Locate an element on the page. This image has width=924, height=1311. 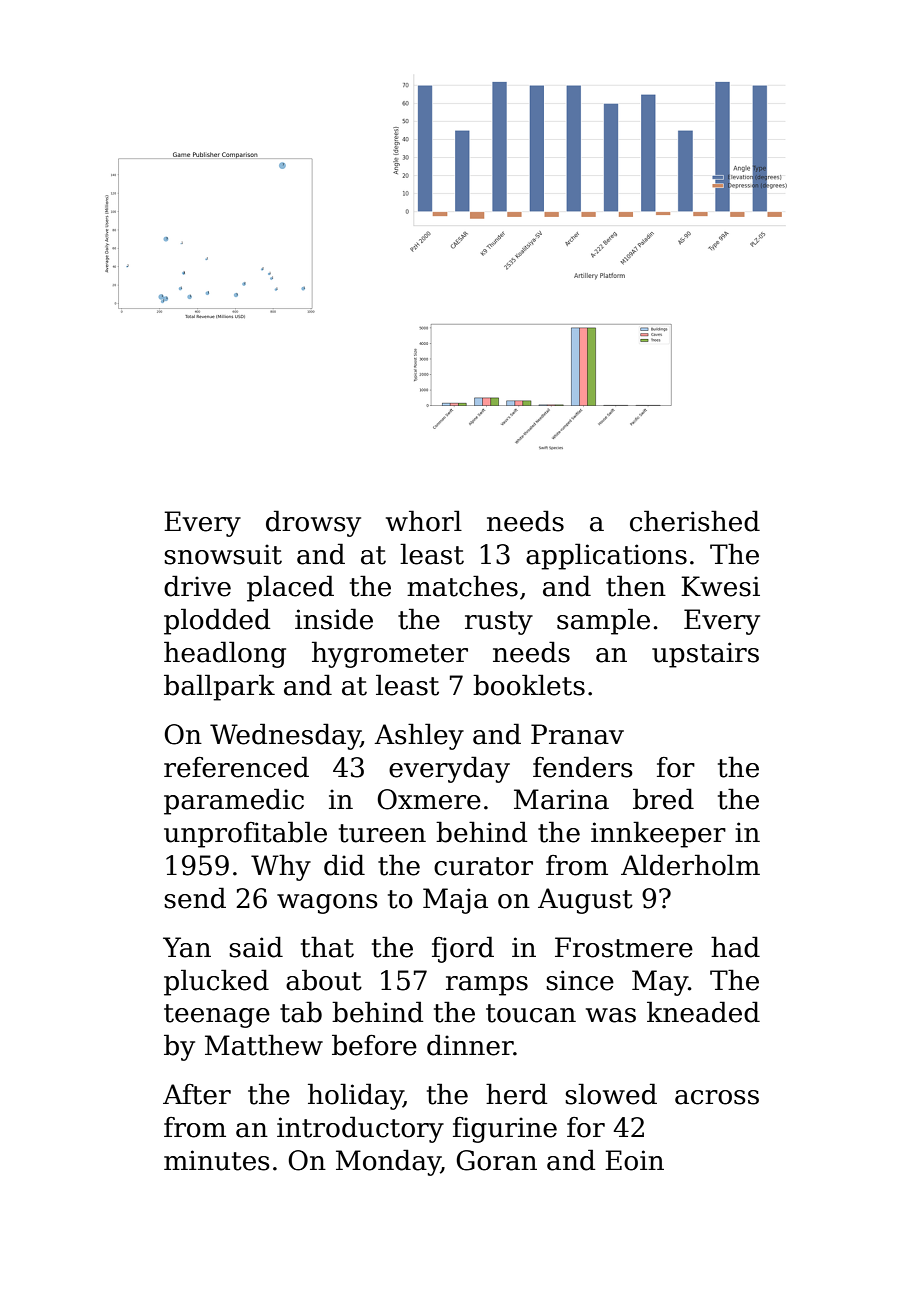
plodded is located at coordinates (217, 621).
